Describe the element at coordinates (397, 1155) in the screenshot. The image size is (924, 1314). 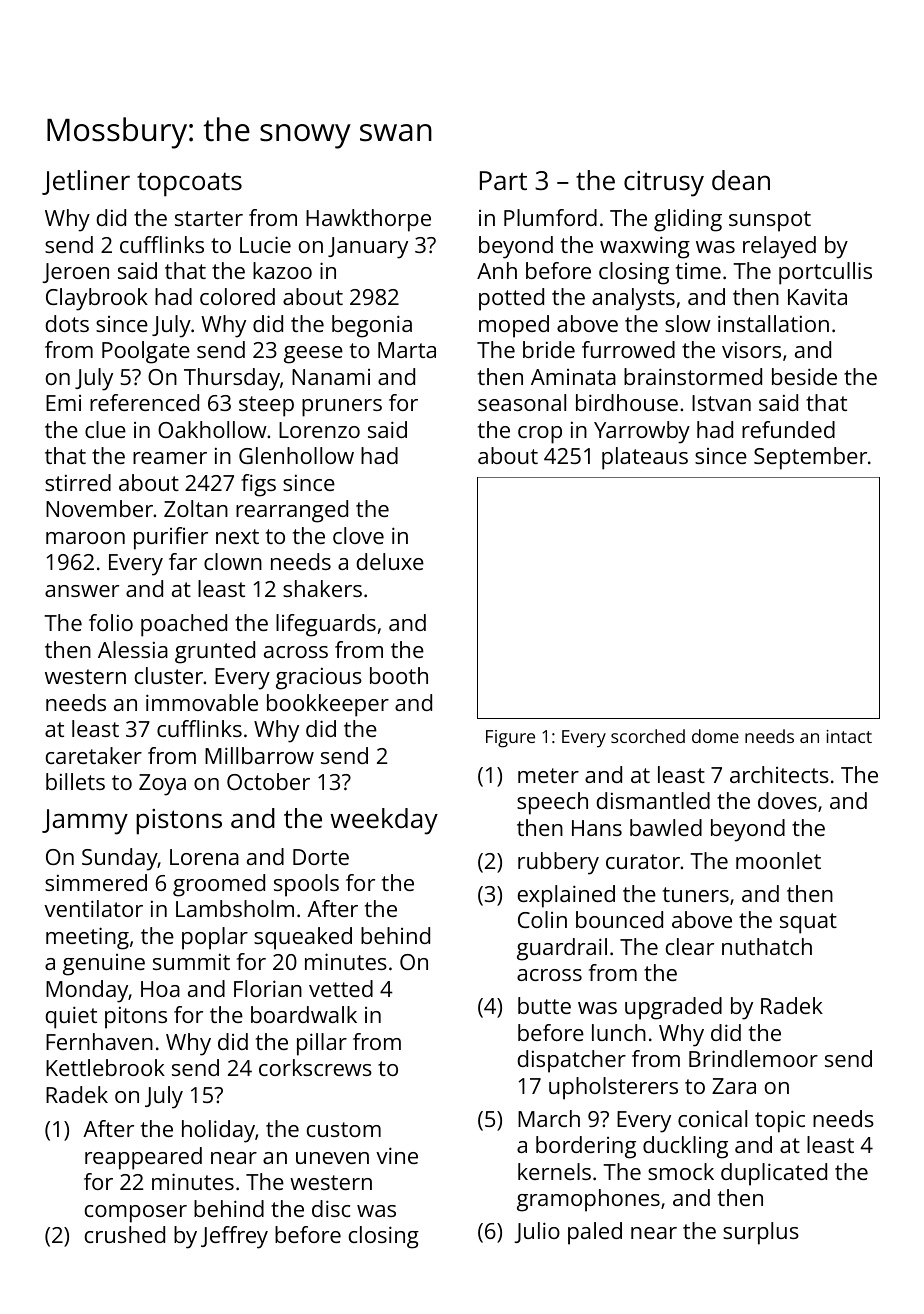
I see `vine` at that location.
